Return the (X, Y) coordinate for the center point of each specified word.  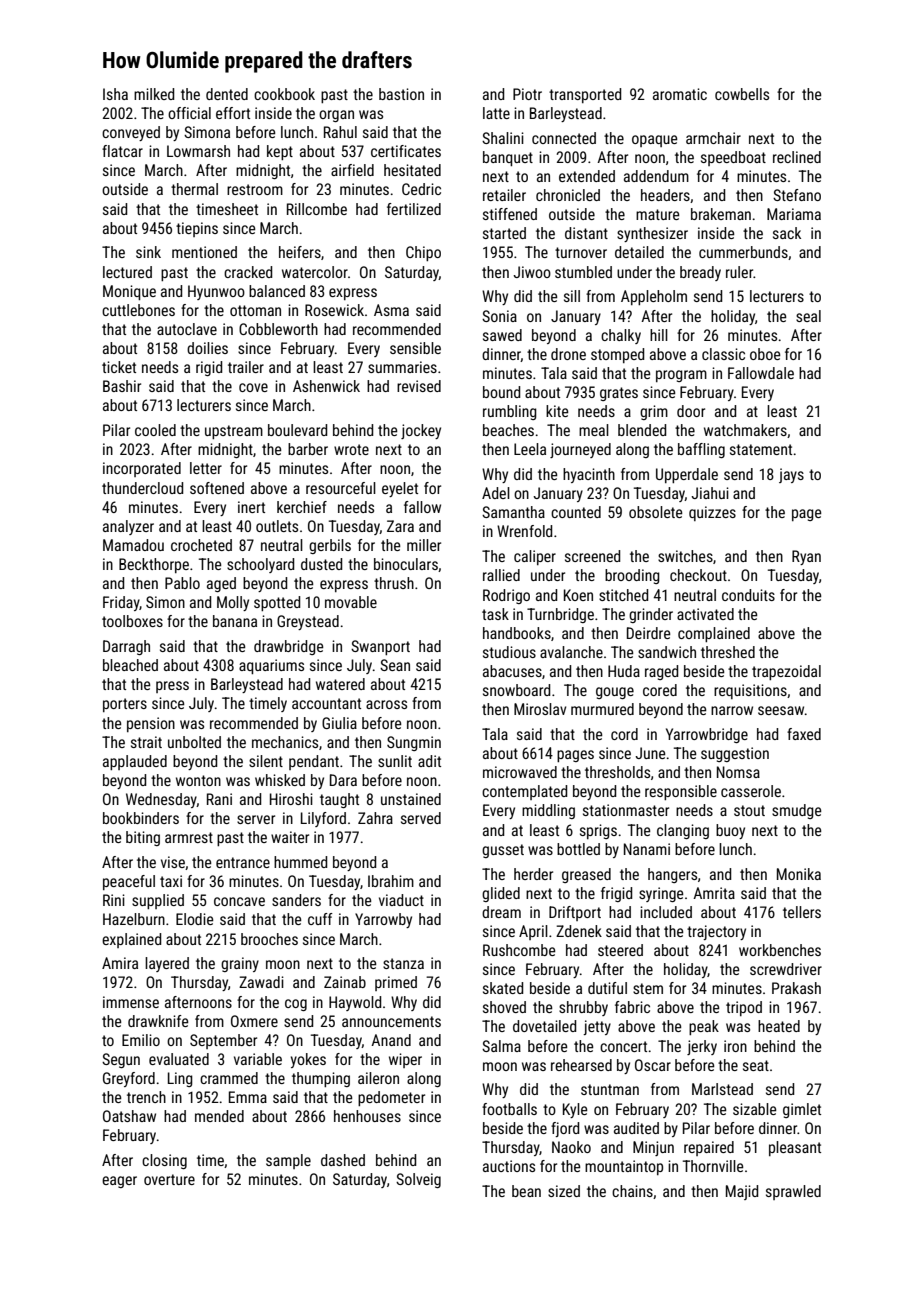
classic (723, 354)
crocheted (201, 545)
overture (169, 1179)
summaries (402, 367)
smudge (797, 811)
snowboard (516, 690)
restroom (255, 189)
